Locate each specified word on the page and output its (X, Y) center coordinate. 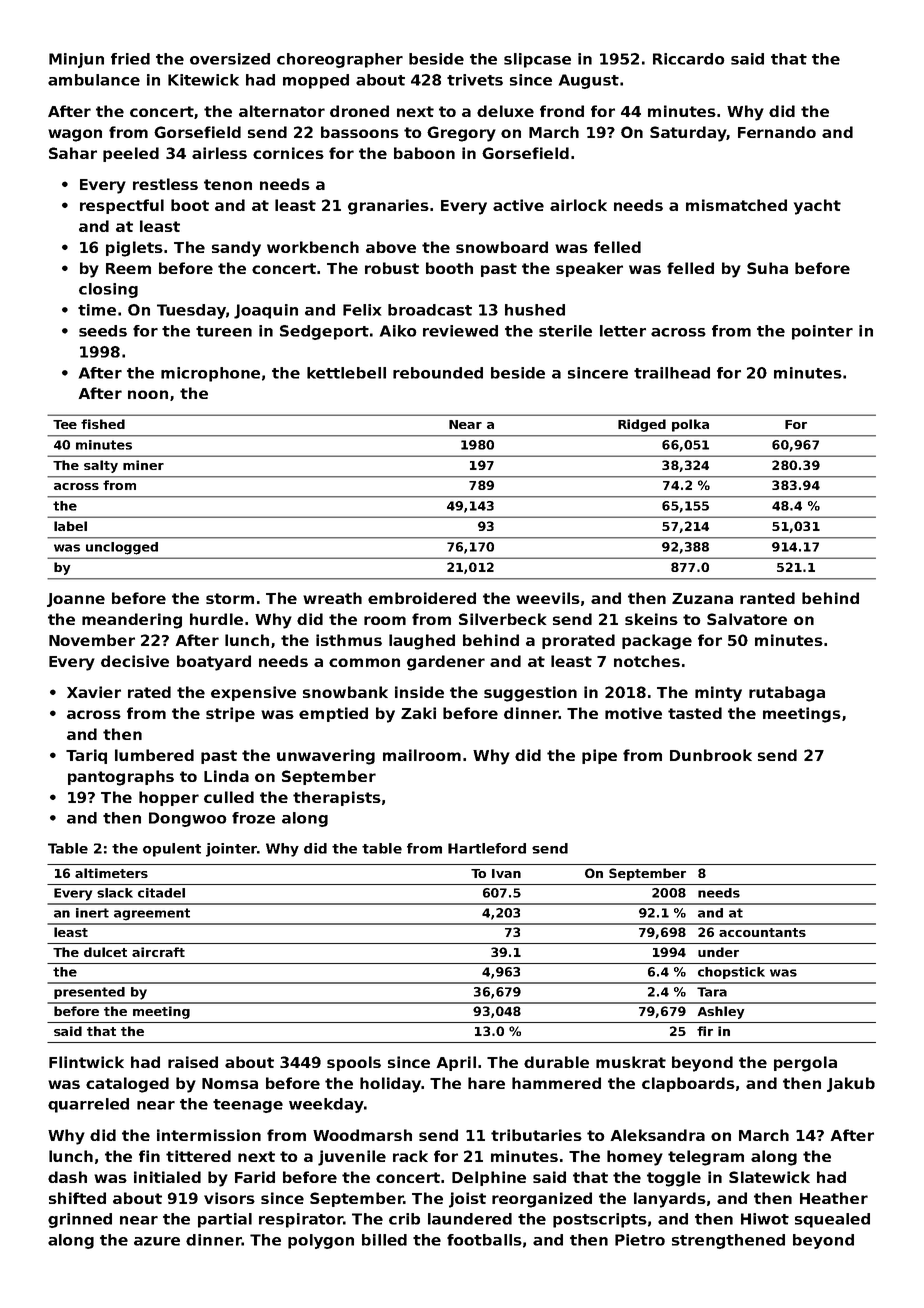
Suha (767, 268)
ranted (767, 598)
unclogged (122, 548)
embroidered (422, 598)
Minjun (76, 60)
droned (359, 111)
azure (157, 1241)
